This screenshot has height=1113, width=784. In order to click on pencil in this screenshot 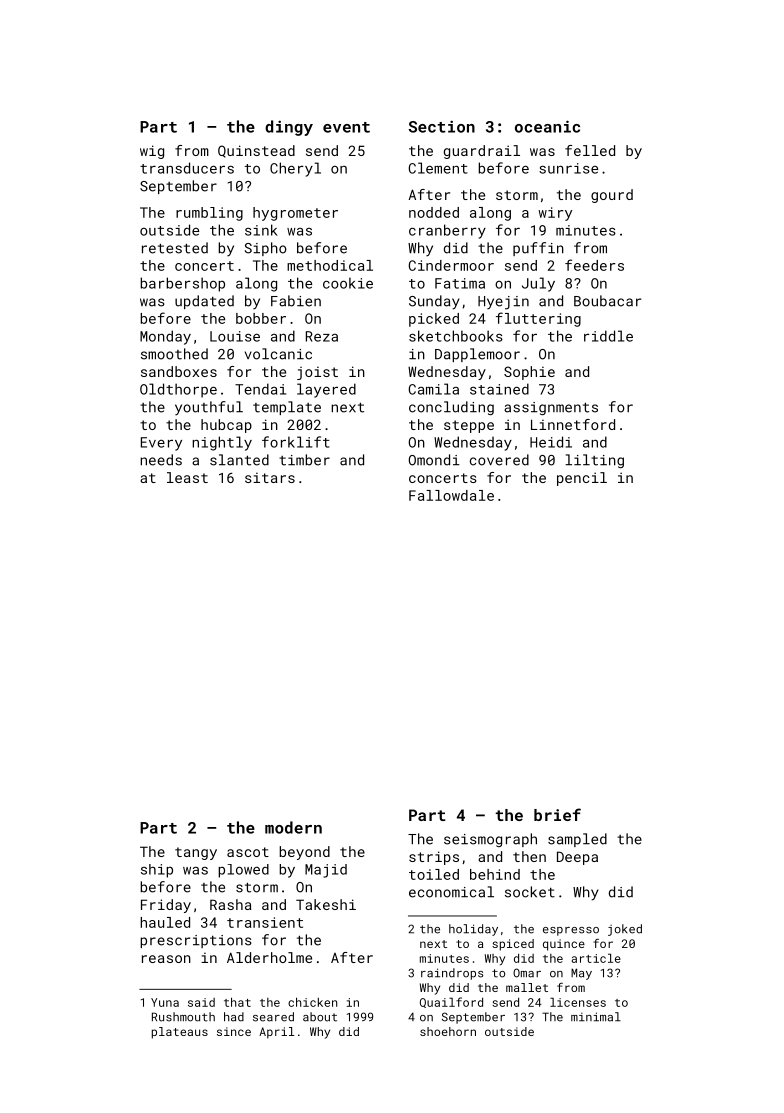, I will do `click(582, 479)`.
